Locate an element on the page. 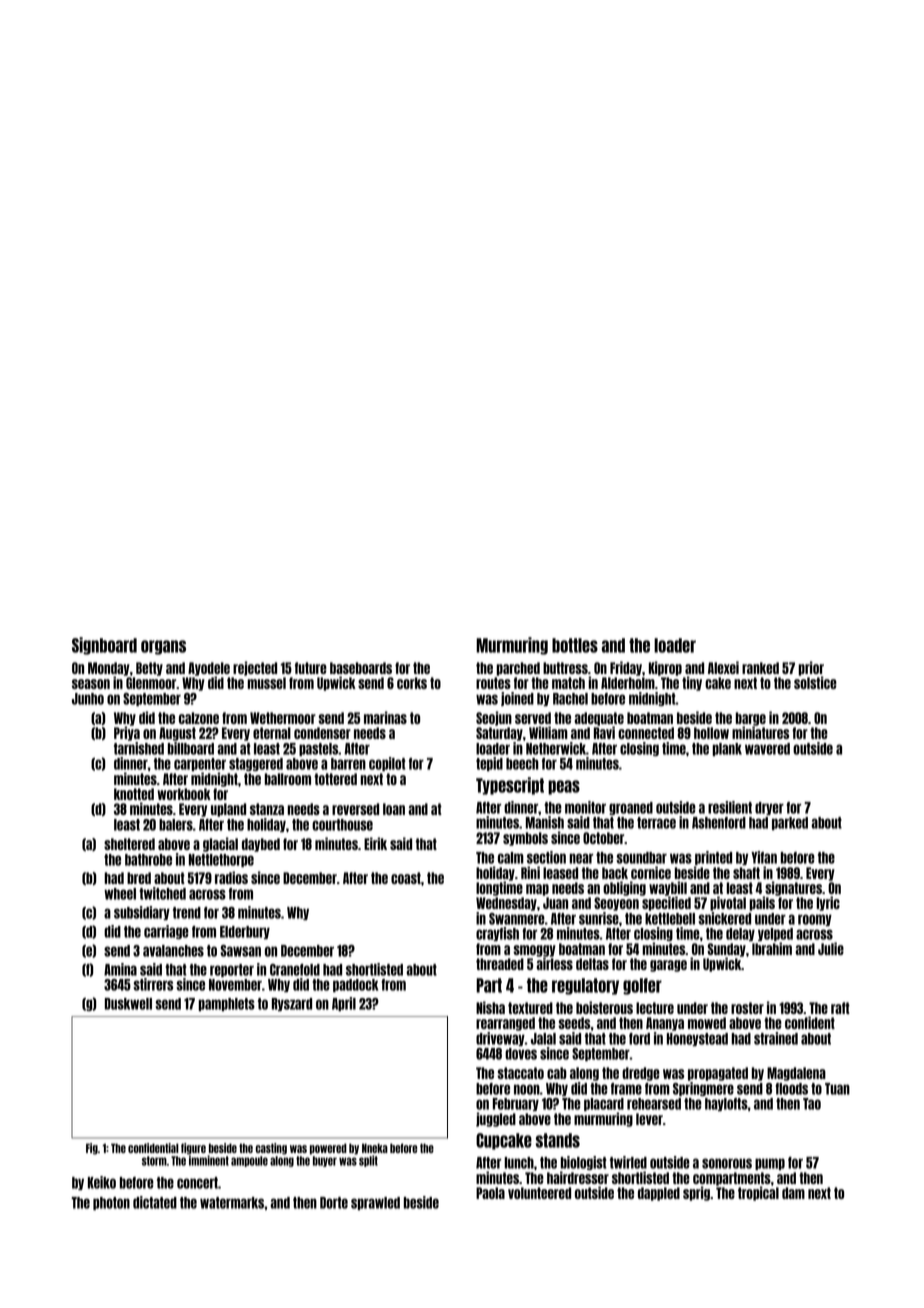 The height and width of the document is (1308, 924). Alexei is located at coordinates (723, 667).
